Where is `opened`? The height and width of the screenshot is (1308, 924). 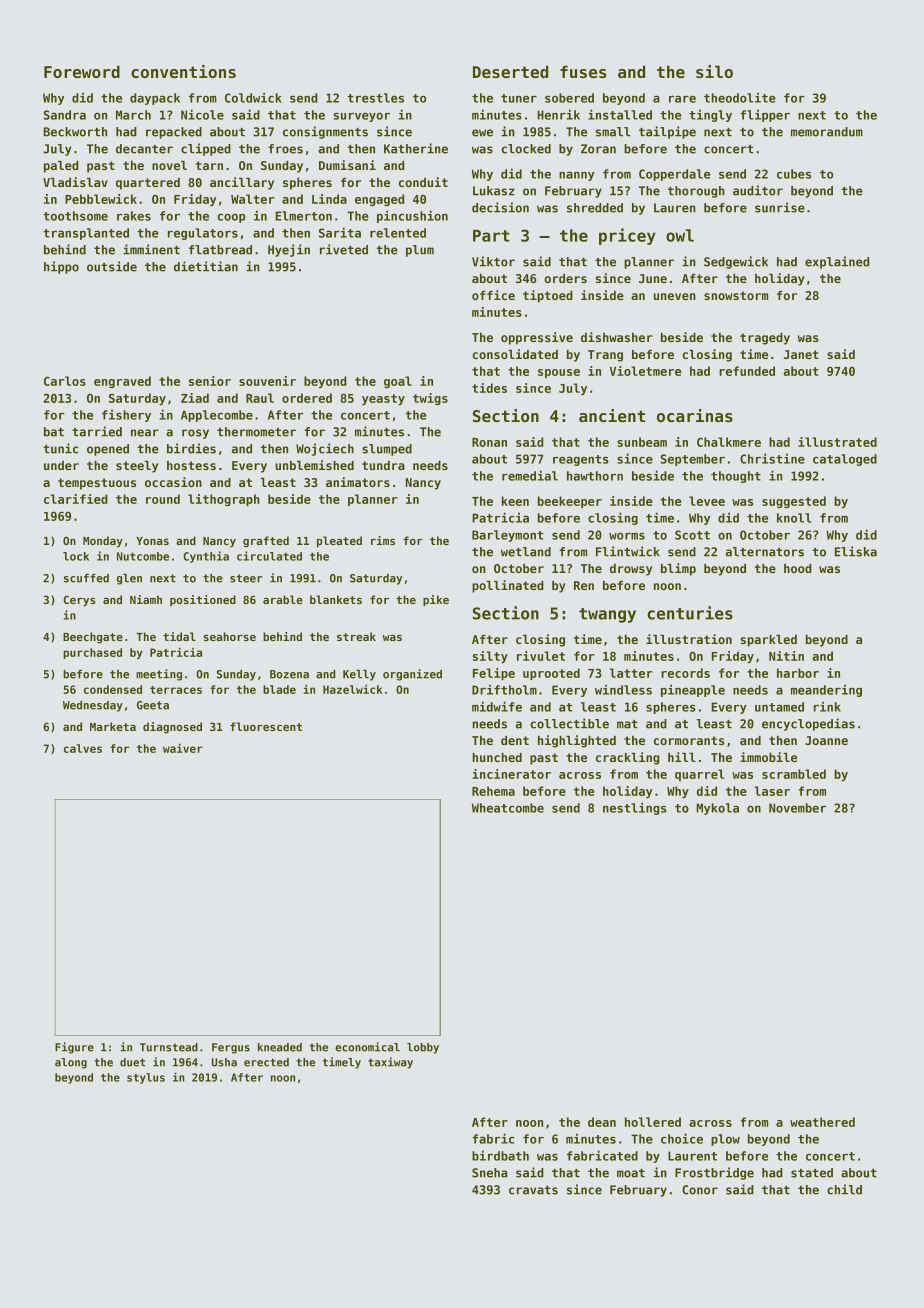
opened is located at coordinates (108, 450).
